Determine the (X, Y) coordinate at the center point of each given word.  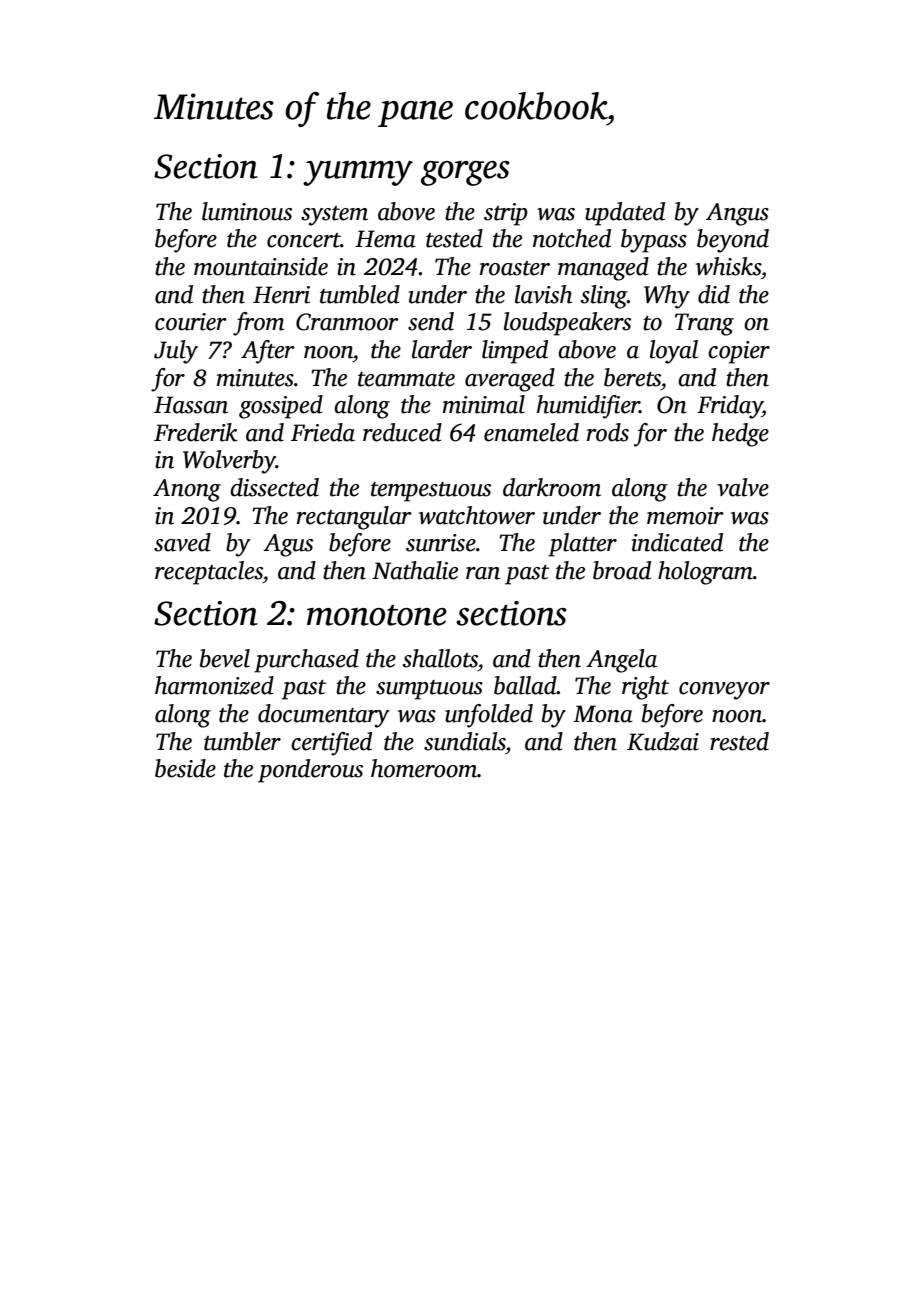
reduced (402, 432)
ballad (525, 685)
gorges (465, 173)
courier (191, 322)
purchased (306, 661)
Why (667, 297)
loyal (674, 352)
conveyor (724, 691)
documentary (323, 716)
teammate (406, 379)
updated (625, 214)
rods (608, 432)
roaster (515, 268)
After (268, 352)
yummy (358, 173)
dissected (274, 487)
